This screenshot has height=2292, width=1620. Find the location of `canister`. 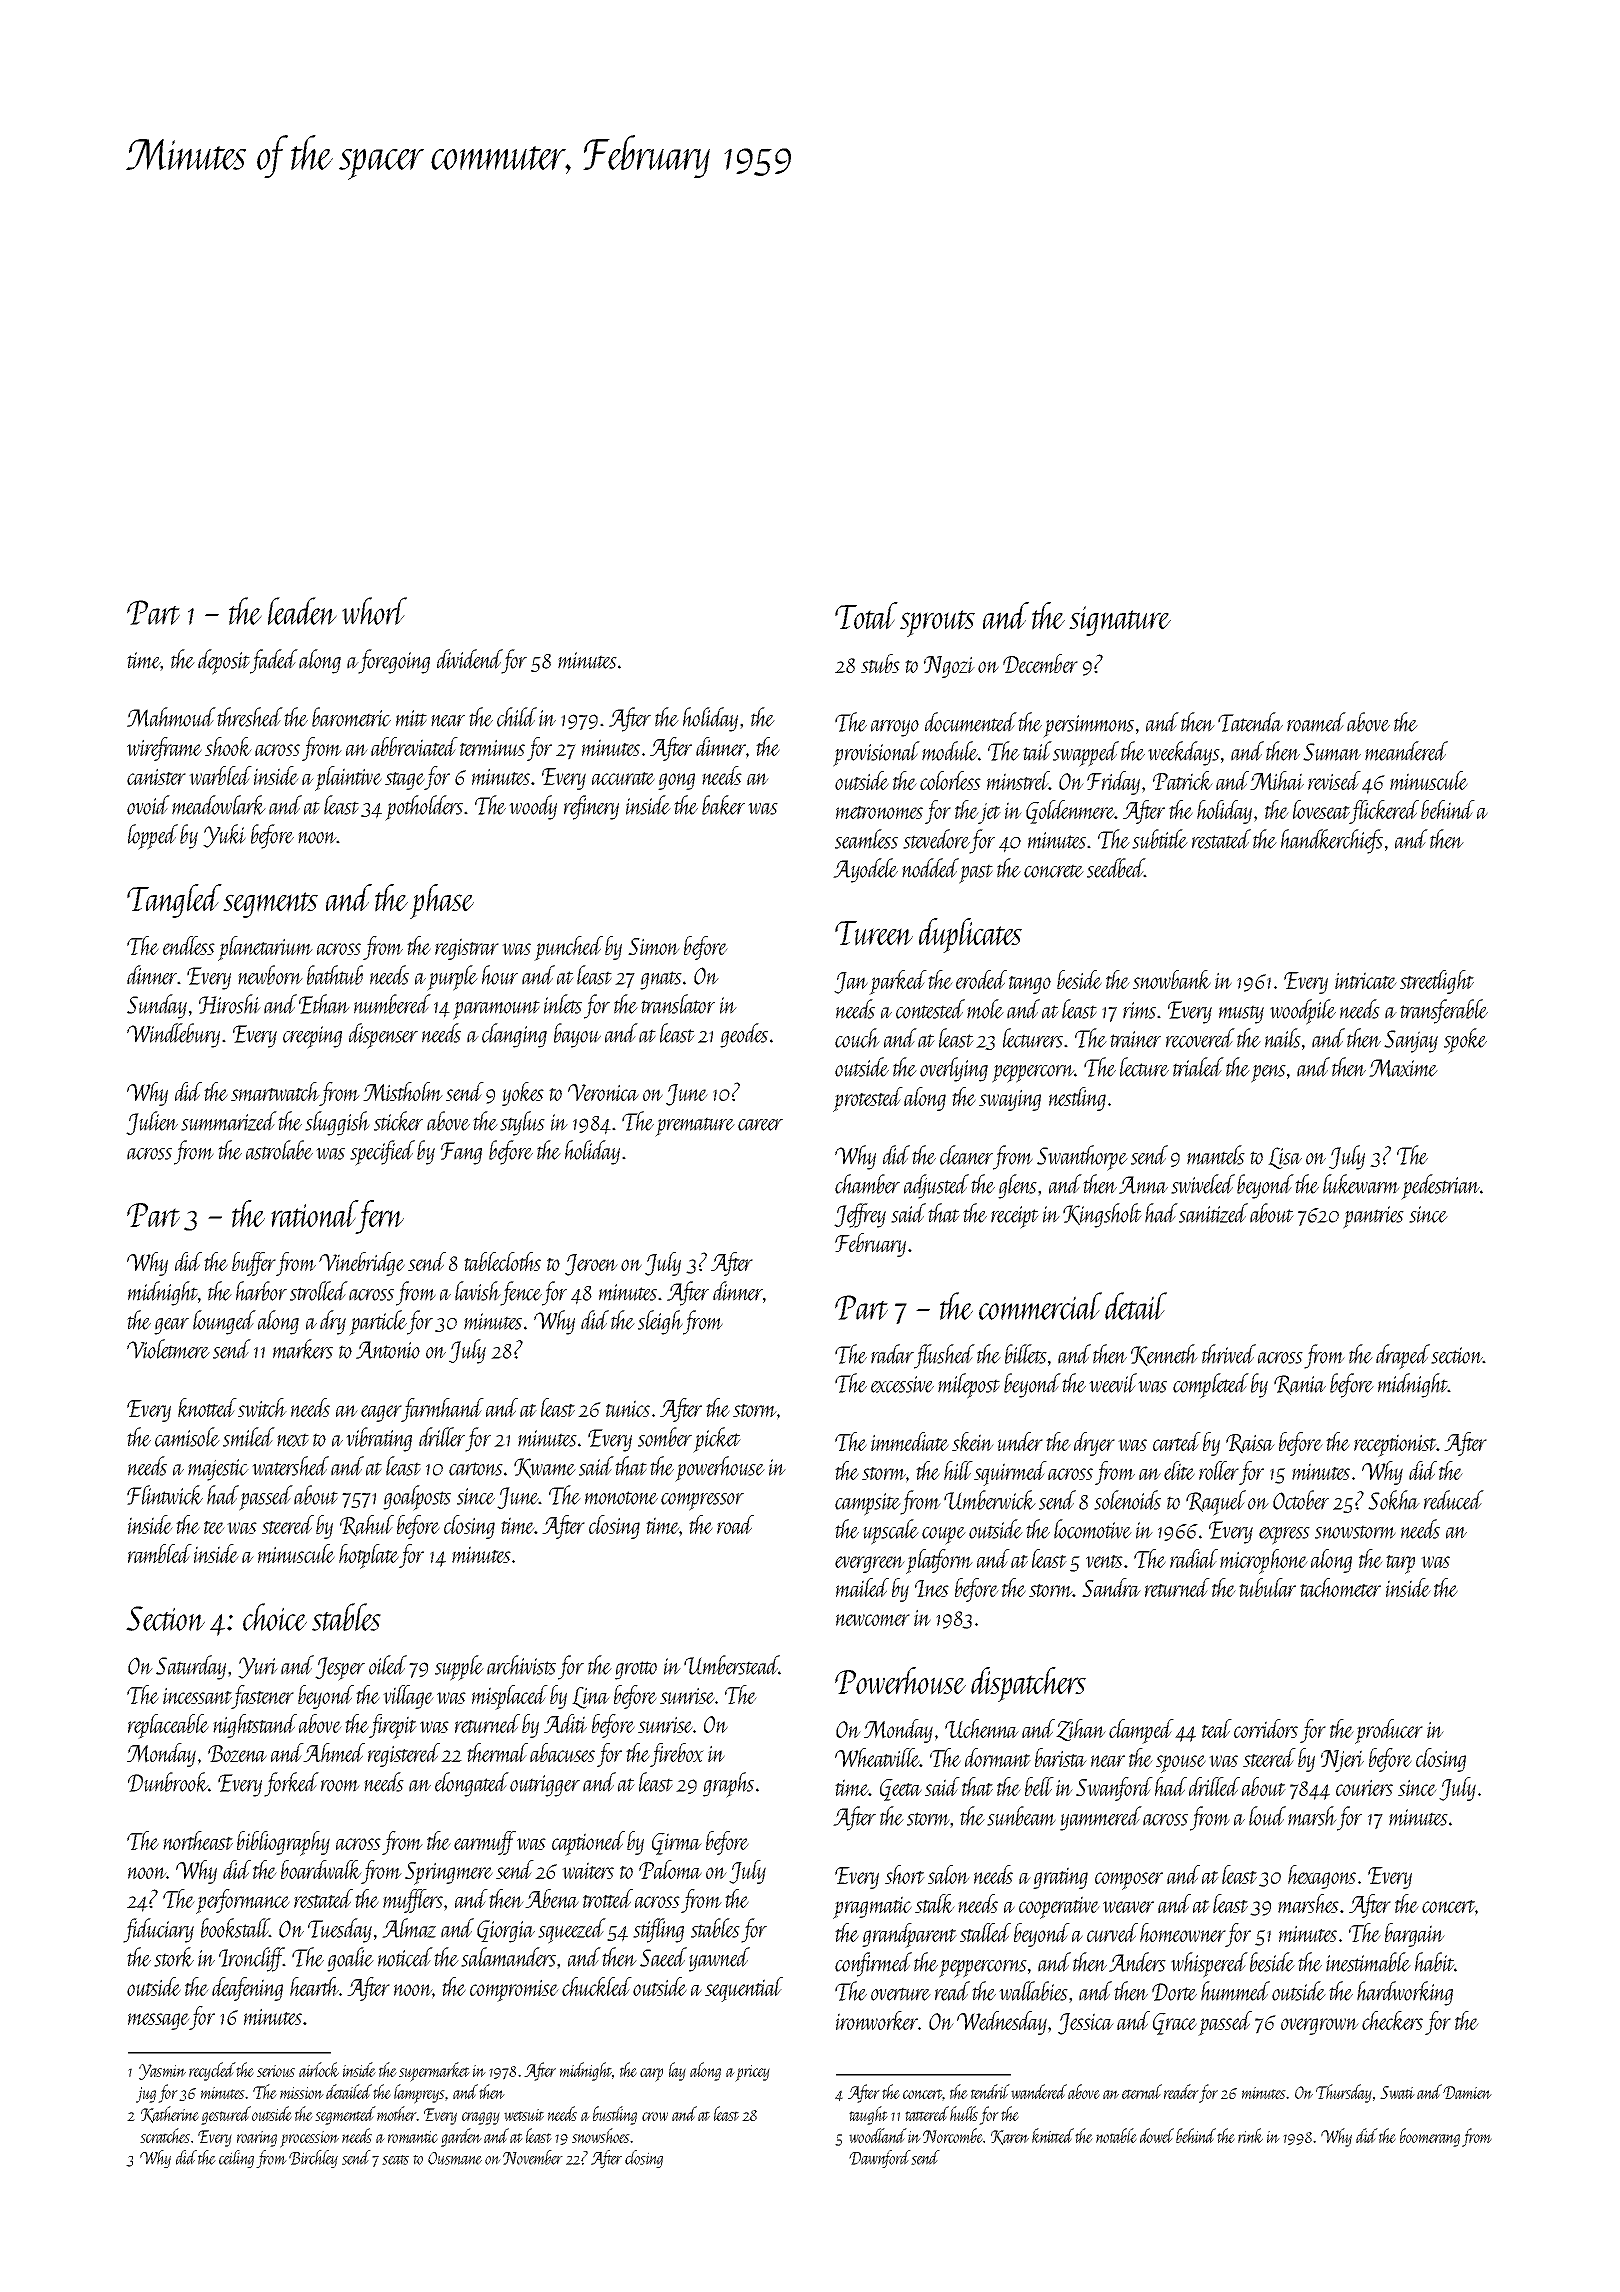

canister is located at coordinates (156, 776).
